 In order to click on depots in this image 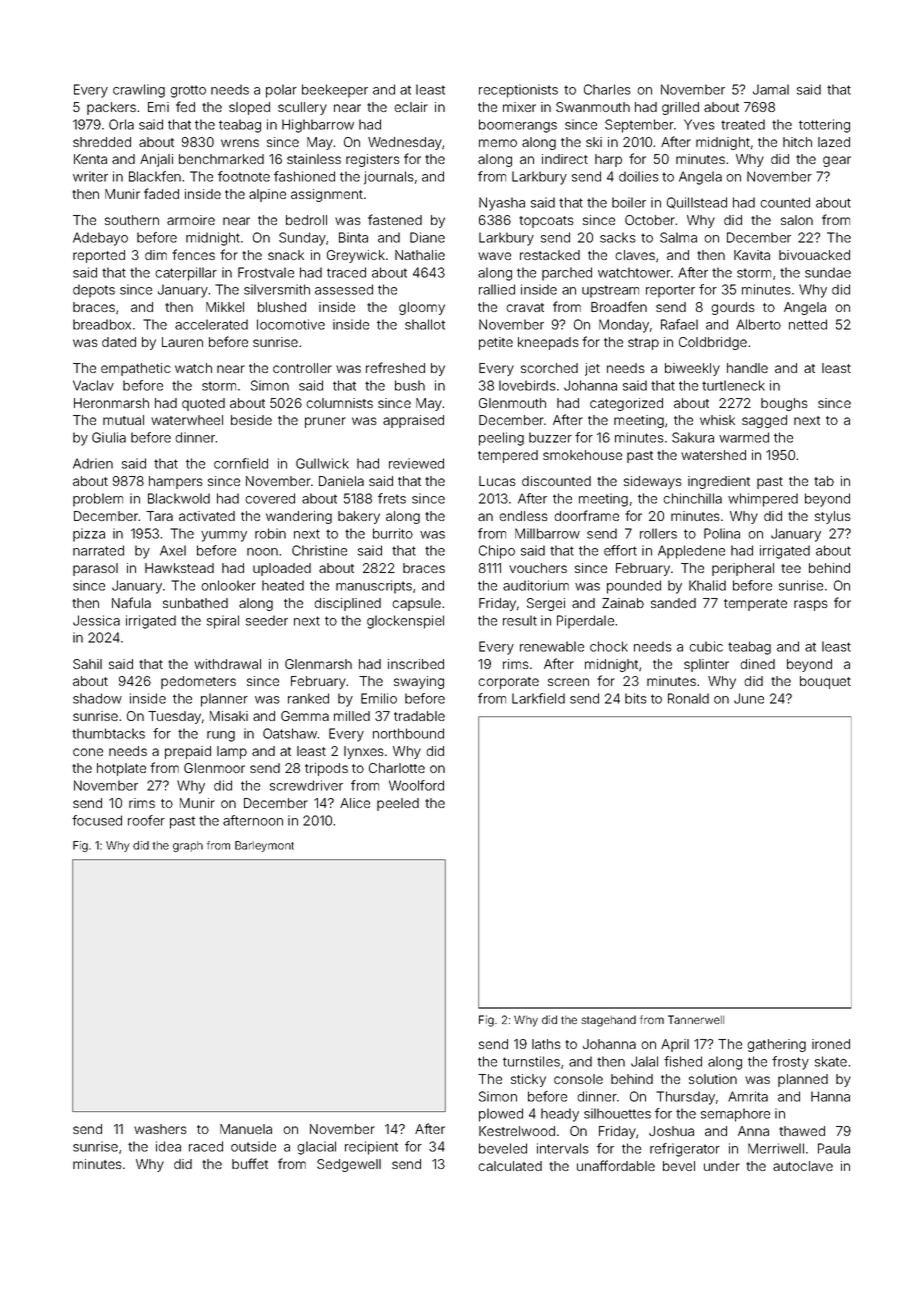, I will do `click(94, 291)`.
